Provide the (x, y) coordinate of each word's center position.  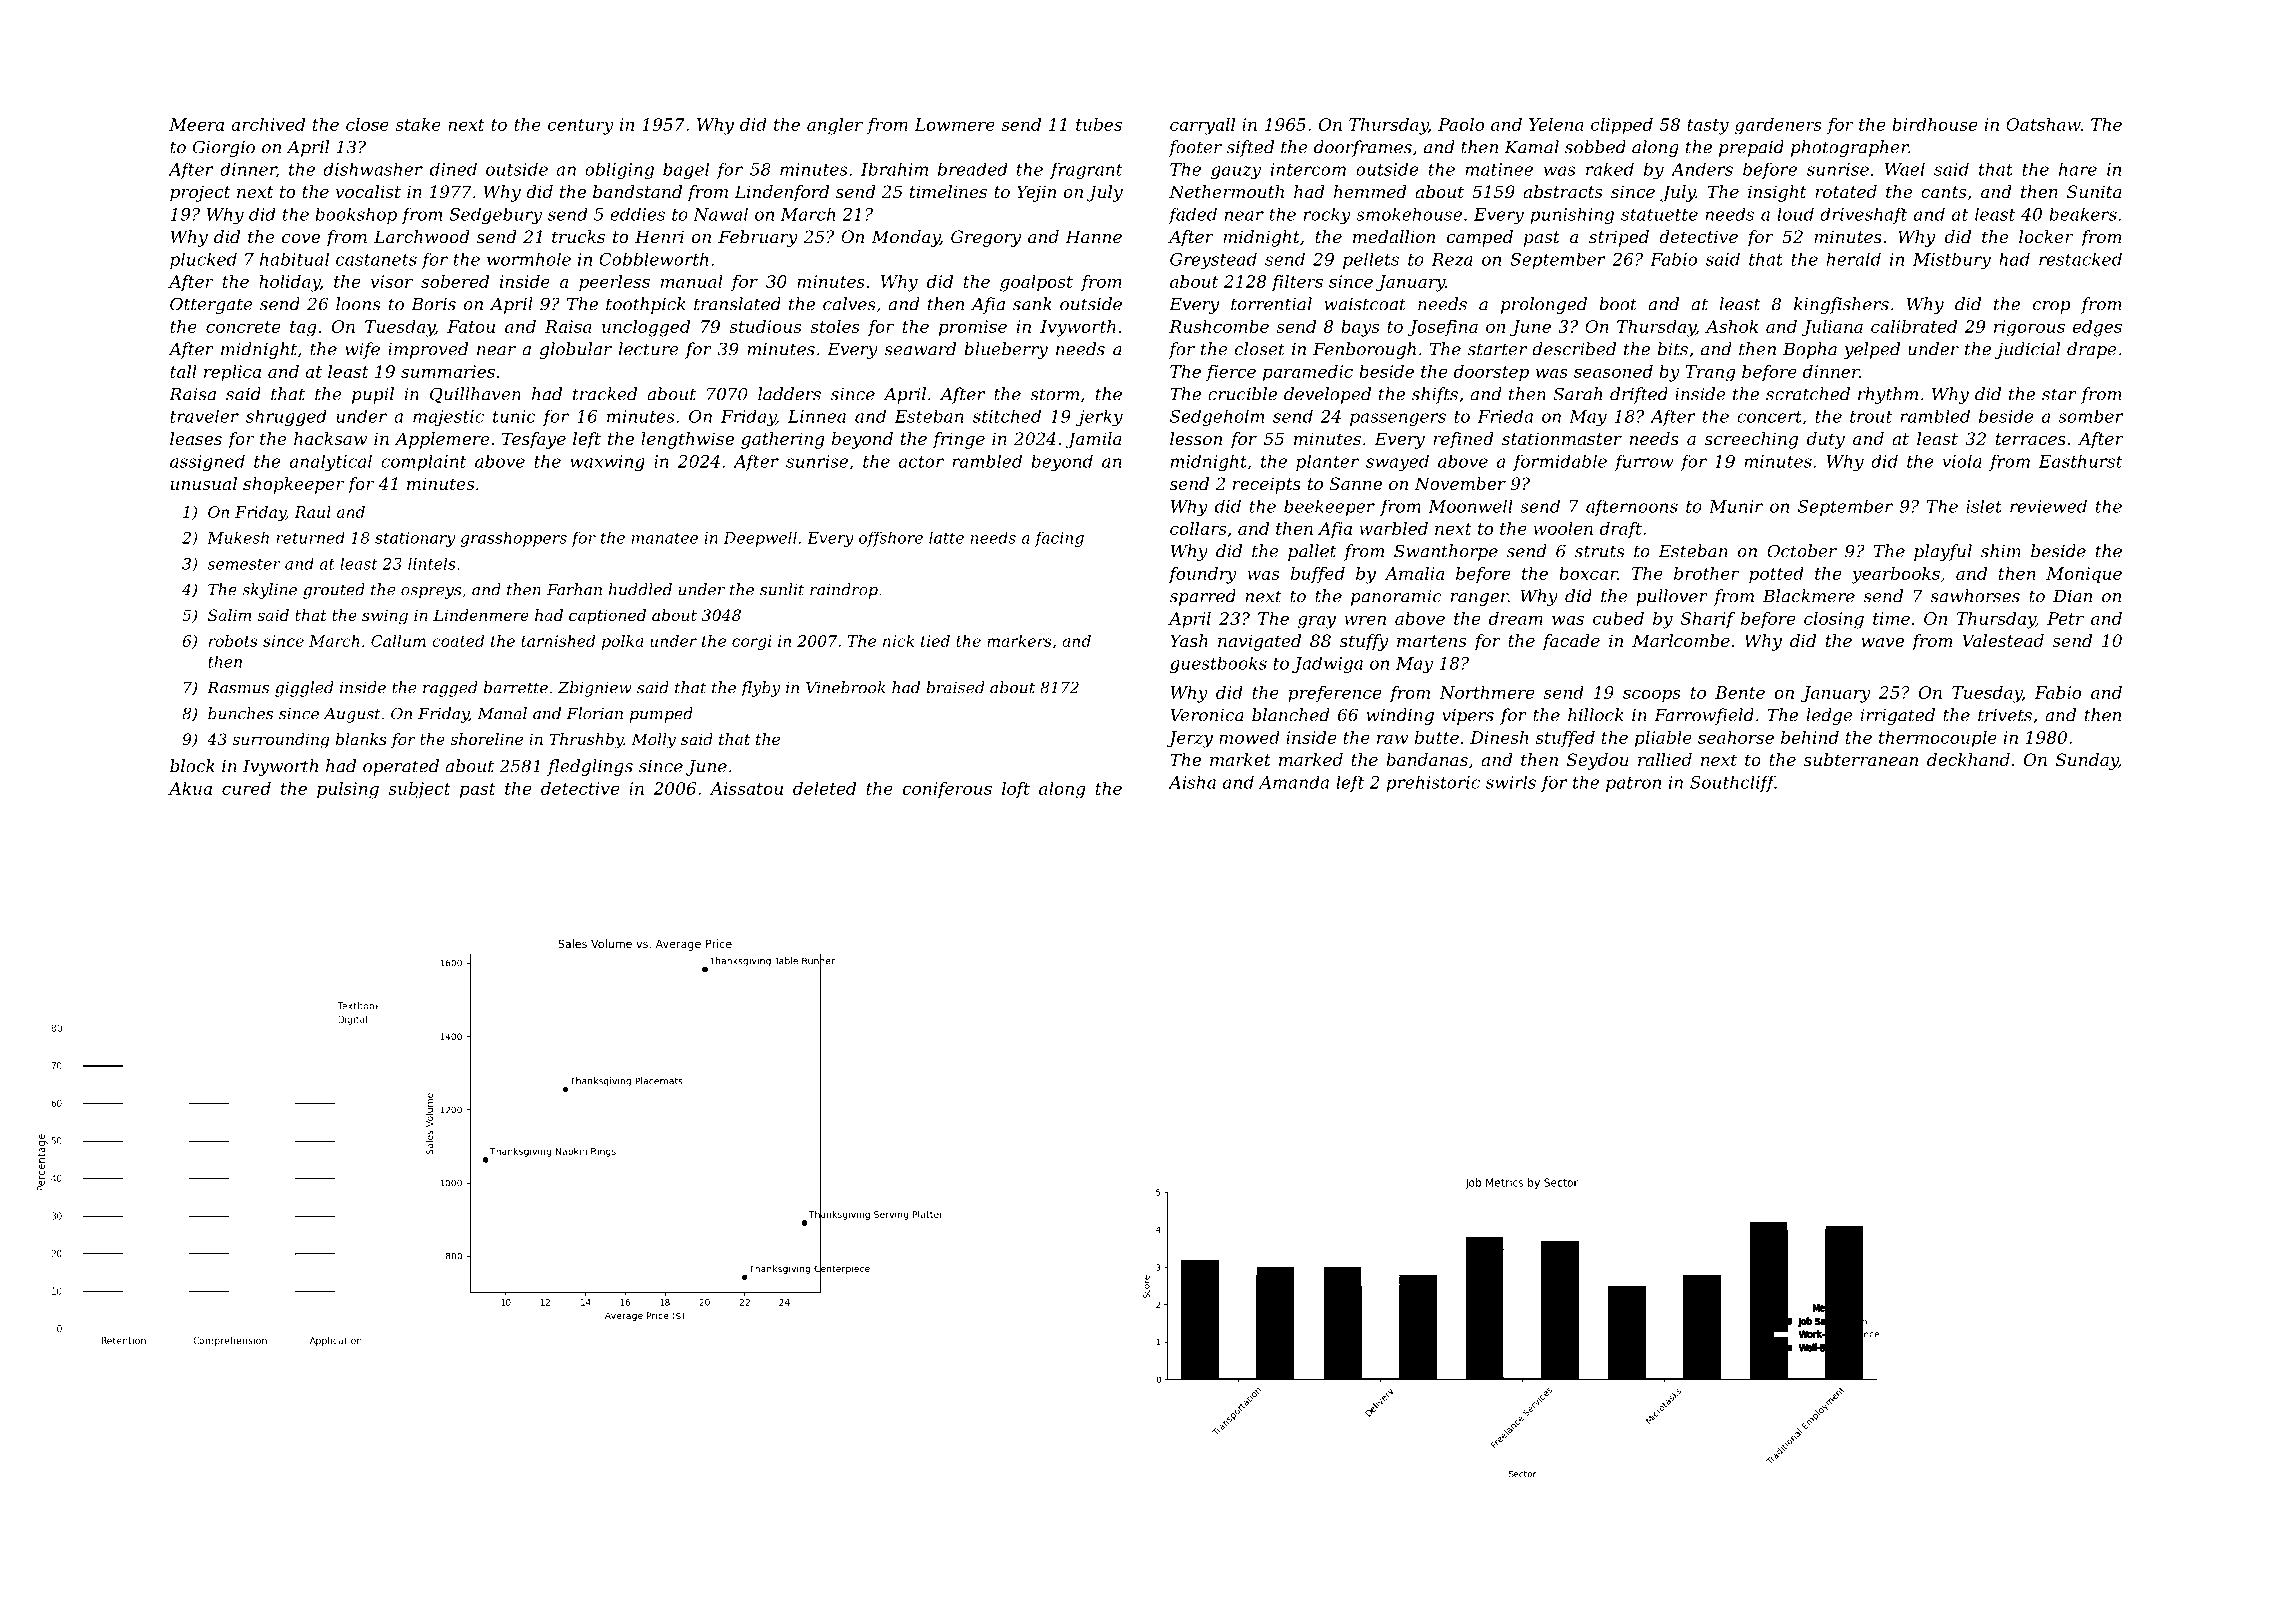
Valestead (2003, 640)
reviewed (2048, 506)
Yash (1189, 640)
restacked (2080, 259)
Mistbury (1952, 260)
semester (244, 564)
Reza (1452, 259)
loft (1016, 790)
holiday (289, 283)
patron (1633, 784)
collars (1198, 528)
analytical (331, 462)
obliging (619, 171)
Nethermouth (1226, 191)
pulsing (348, 790)
